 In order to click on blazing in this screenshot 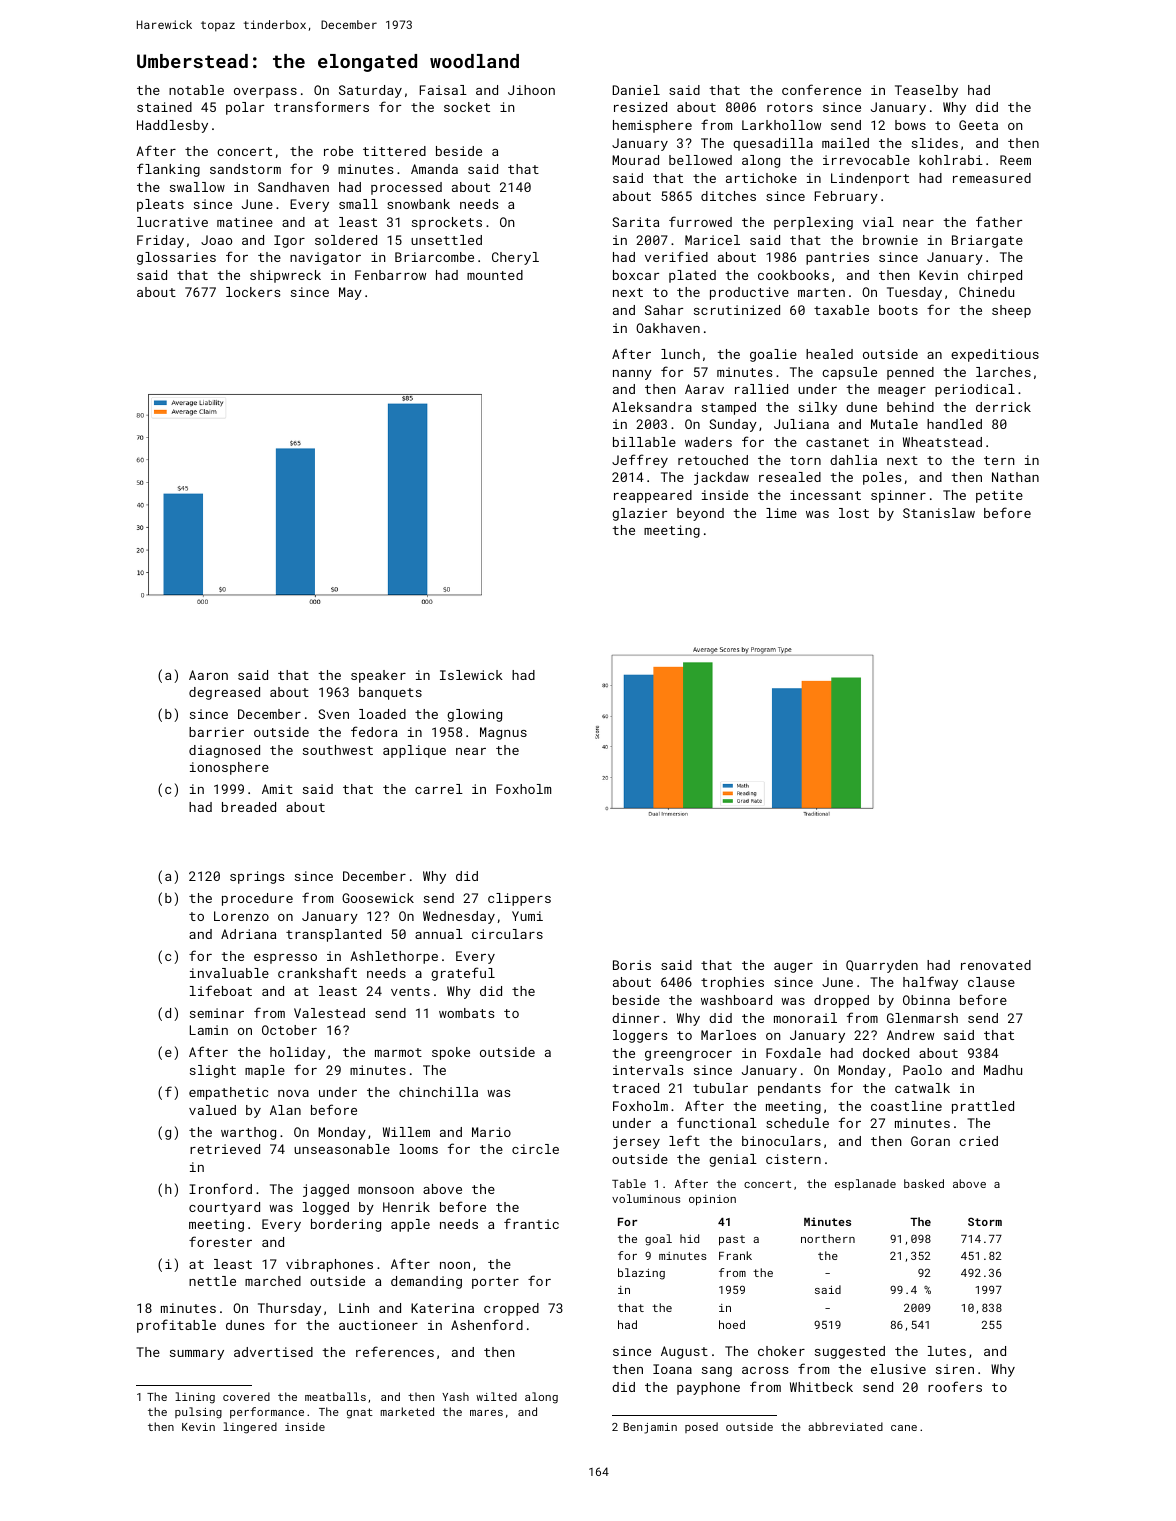, I will do `click(641, 1274)`.
